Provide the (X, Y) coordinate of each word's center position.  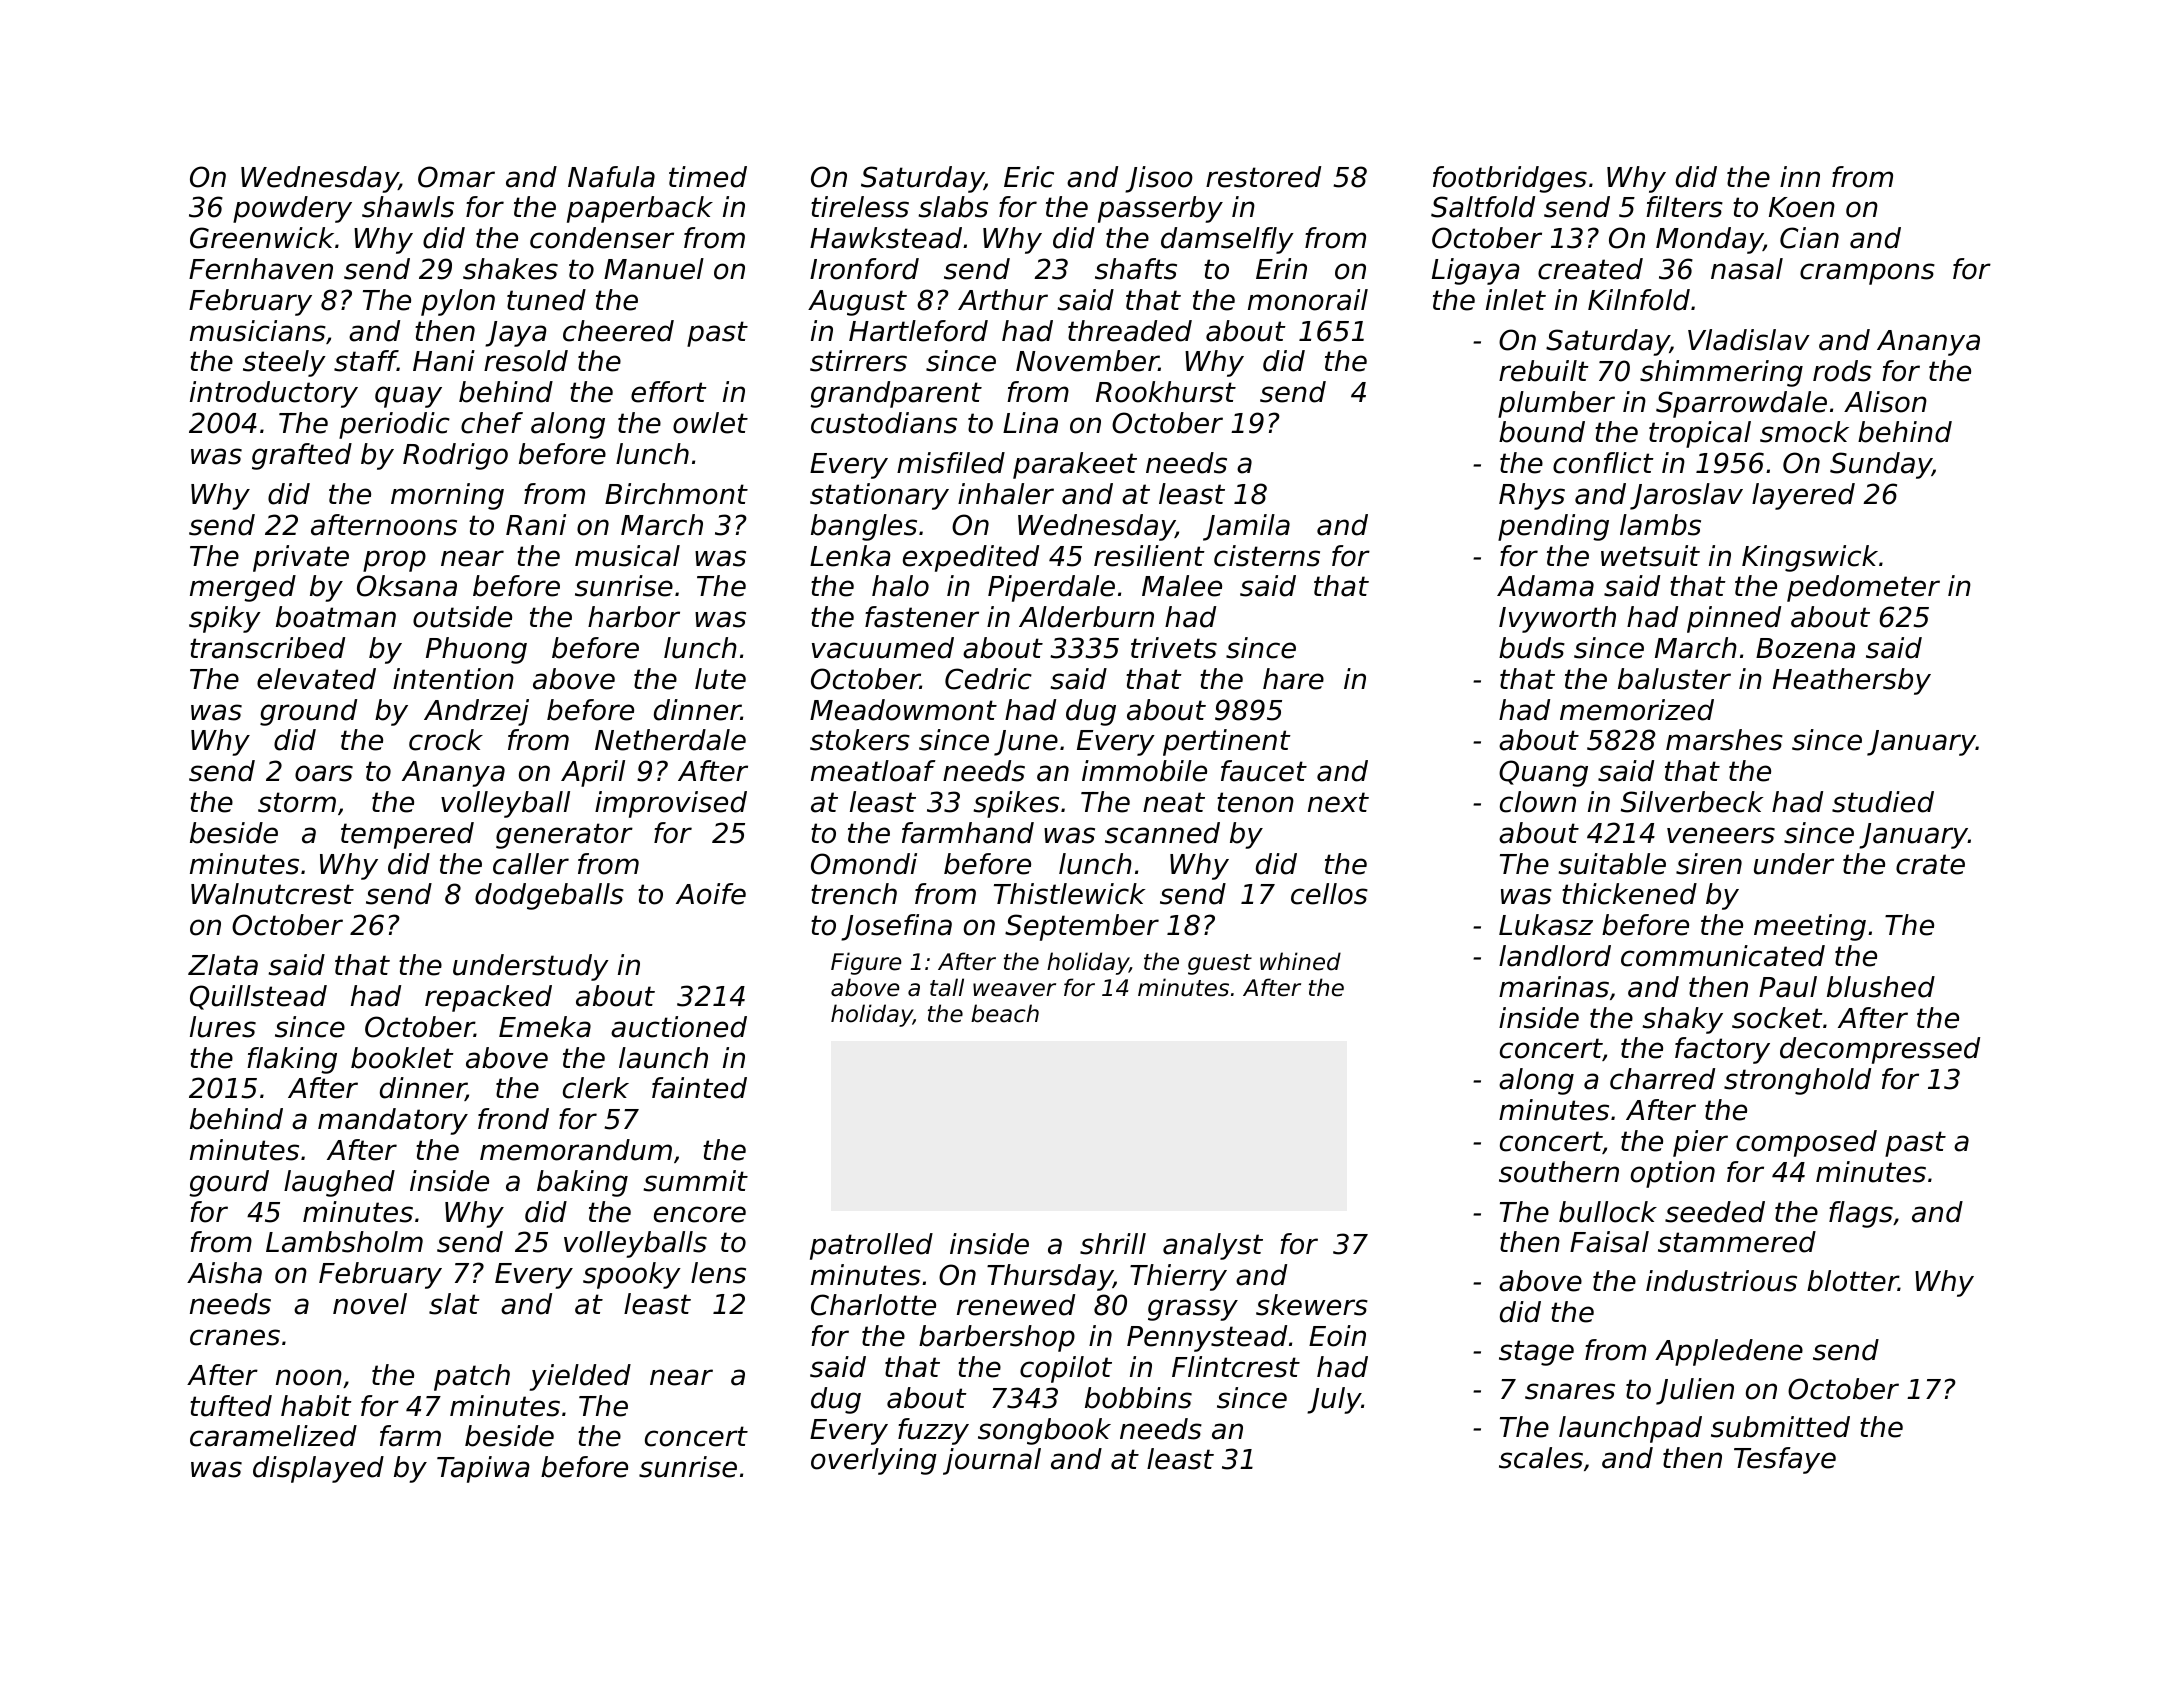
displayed (318, 1469)
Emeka (545, 1027)
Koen (1802, 207)
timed (708, 177)
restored (1263, 177)
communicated (1723, 956)
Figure (866, 963)
